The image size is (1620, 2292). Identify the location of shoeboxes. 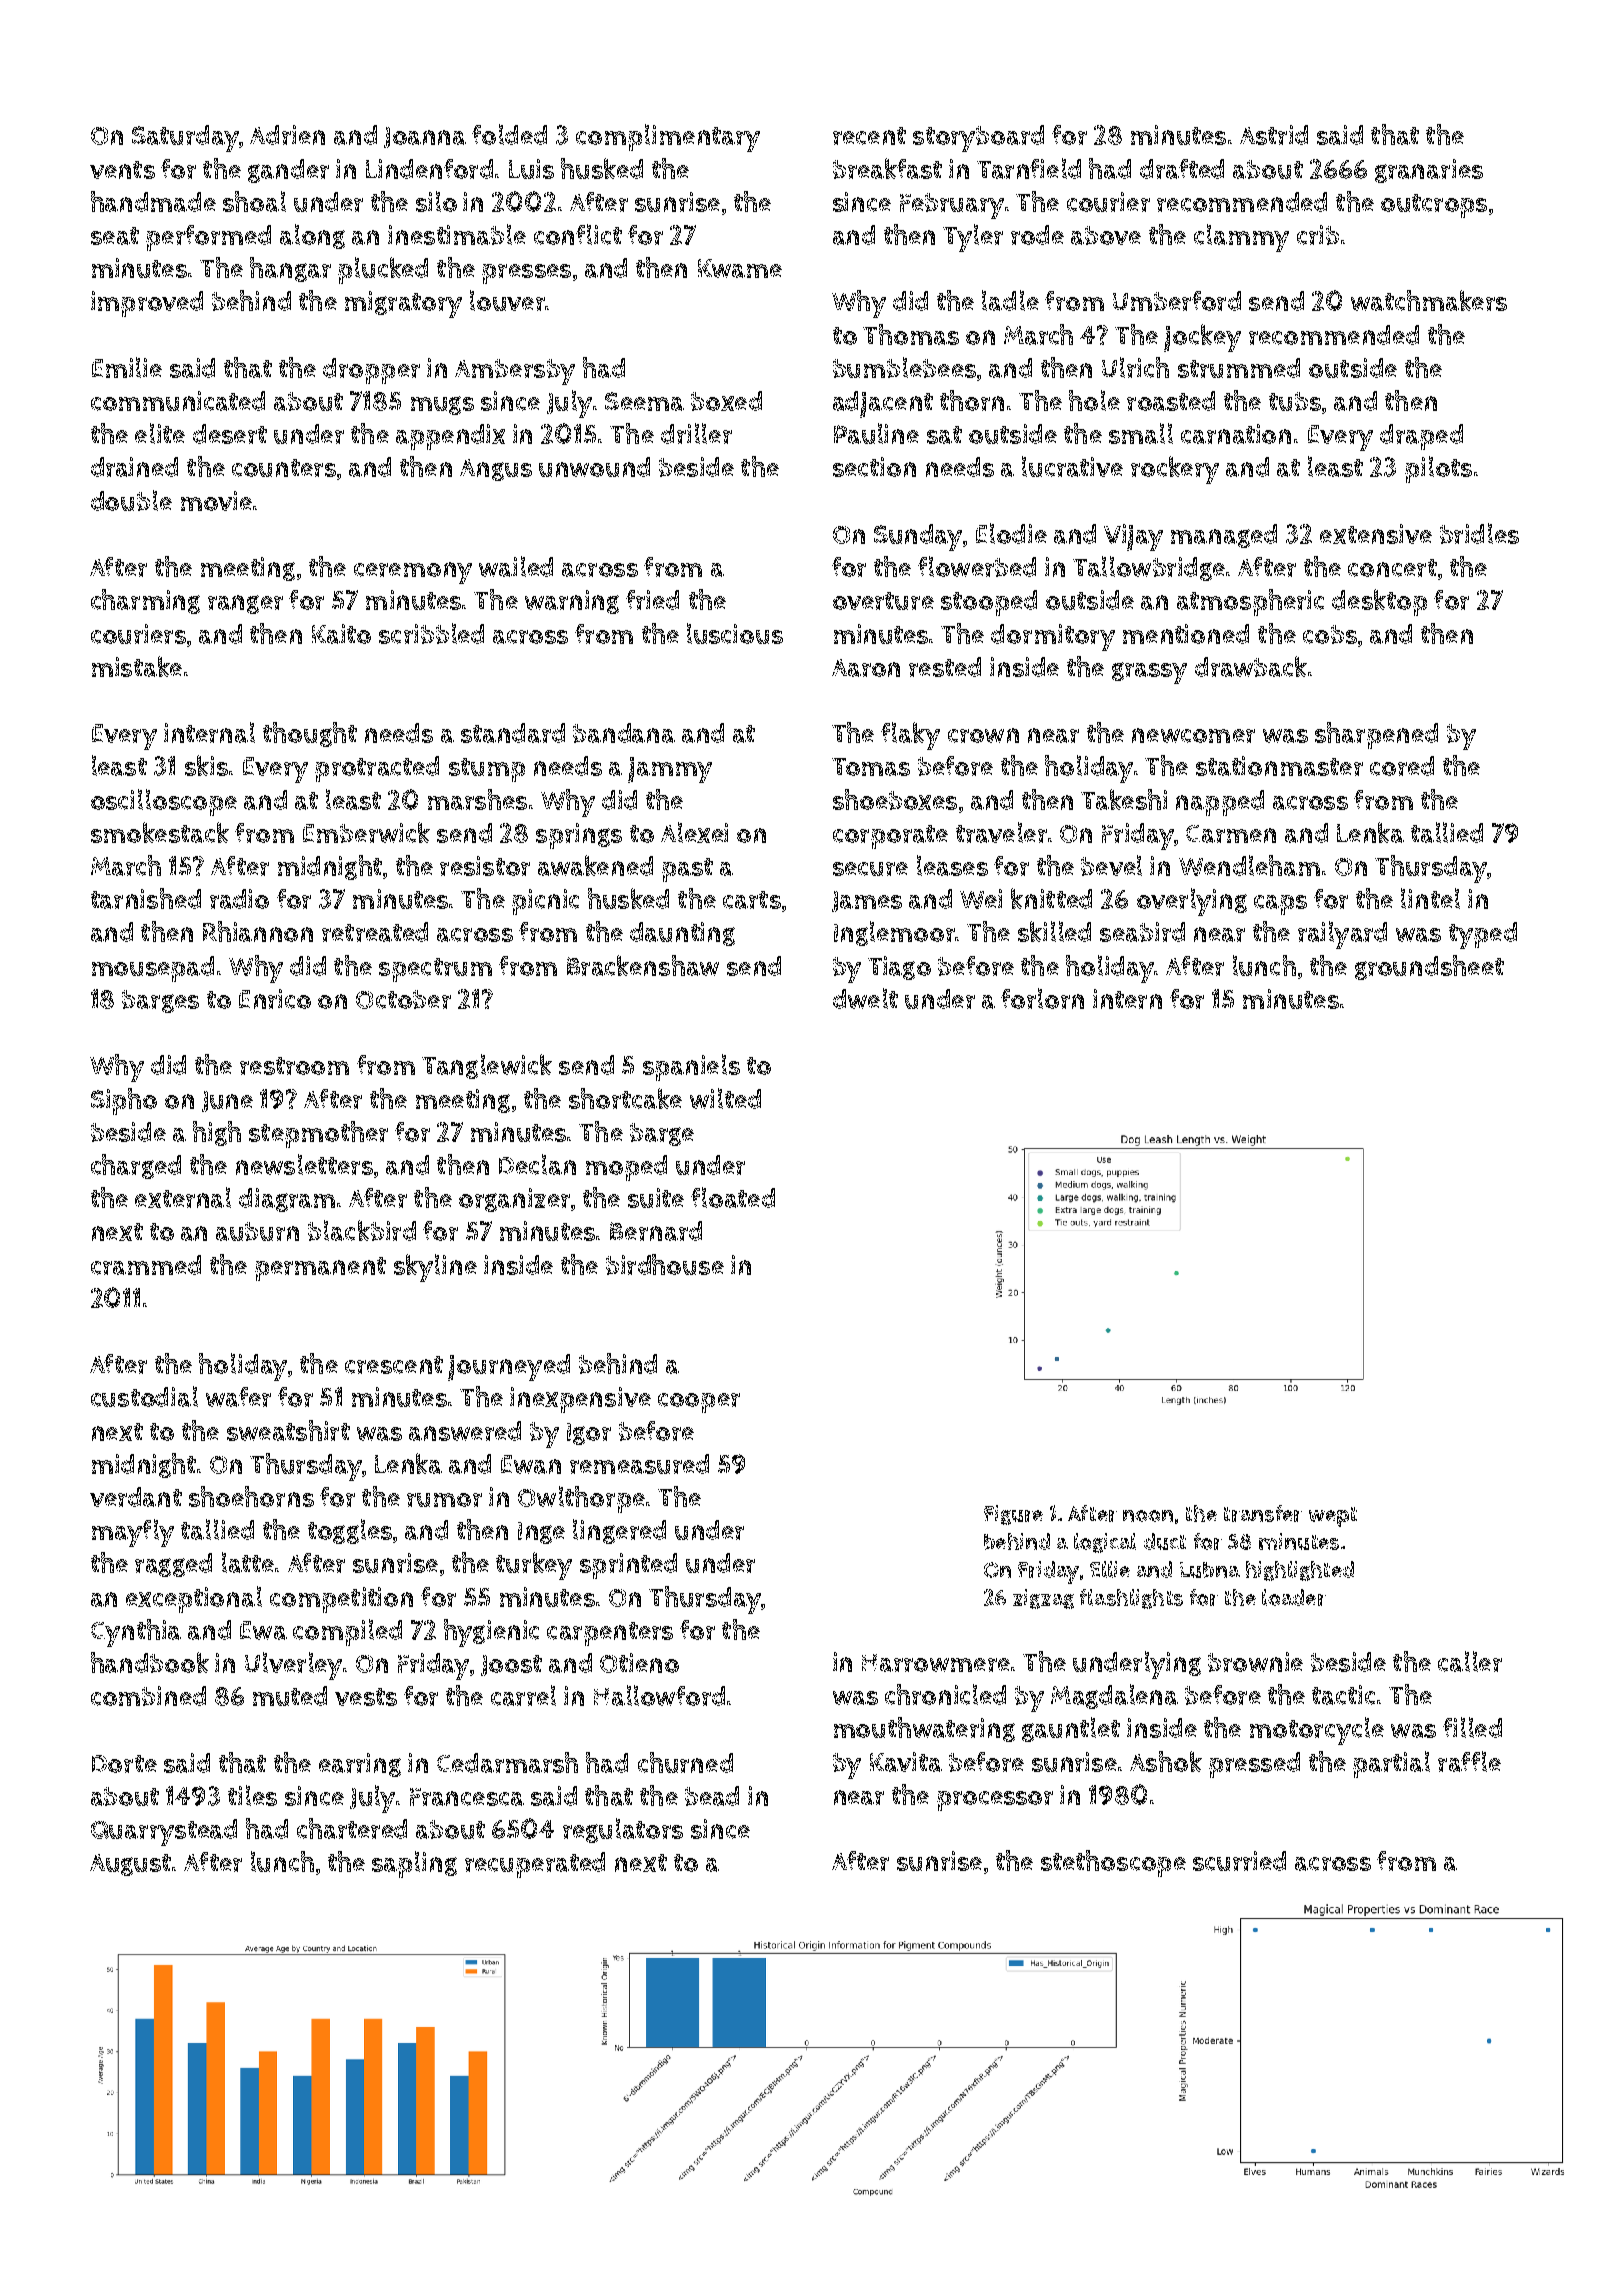
(895, 799).
